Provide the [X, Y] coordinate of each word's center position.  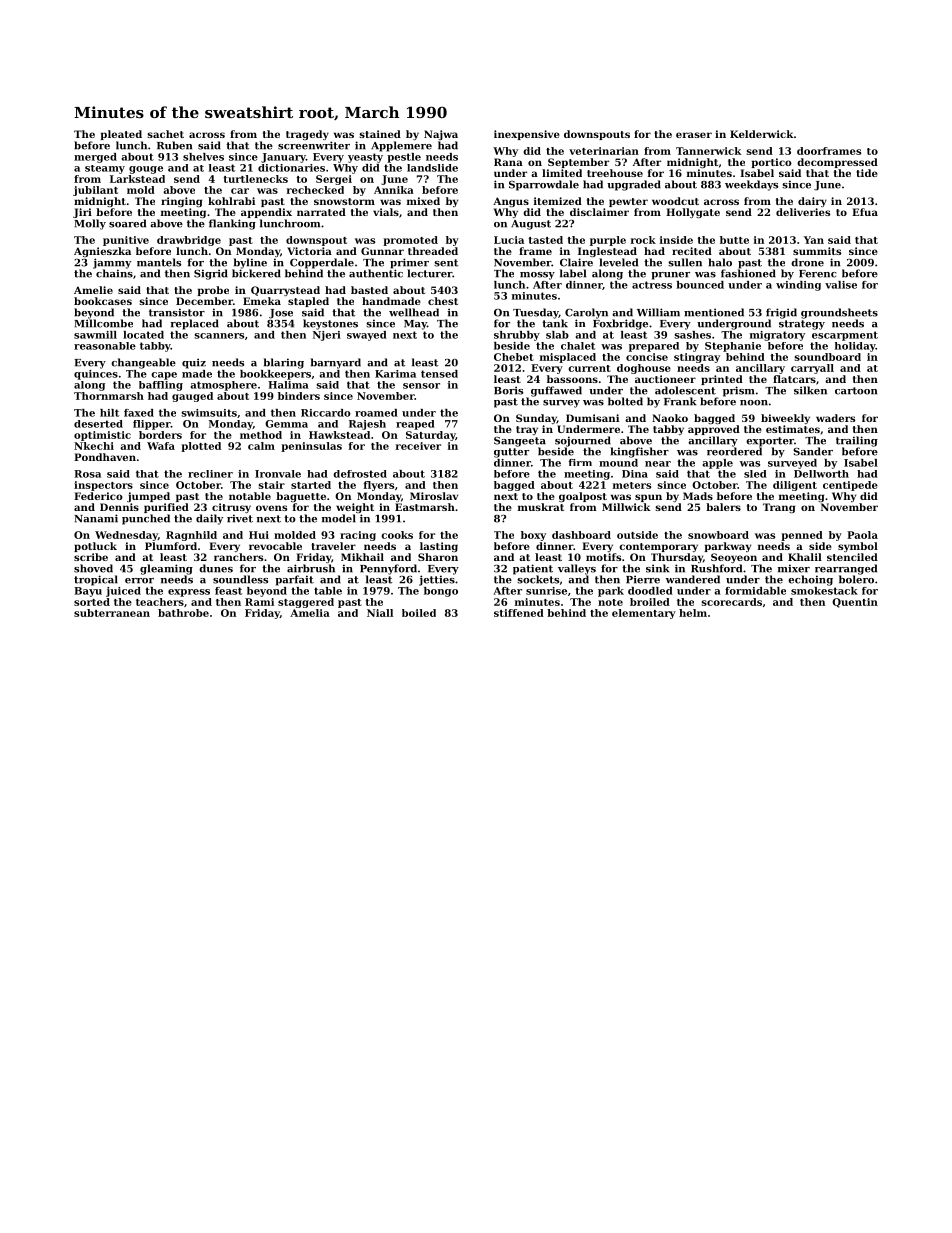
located [143, 335]
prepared [654, 347]
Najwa [441, 135]
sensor [421, 386]
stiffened [519, 613]
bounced [700, 285]
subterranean [112, 613]
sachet [165, 134]
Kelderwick [762, 134]
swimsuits [209, 413]
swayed [367, 336]
